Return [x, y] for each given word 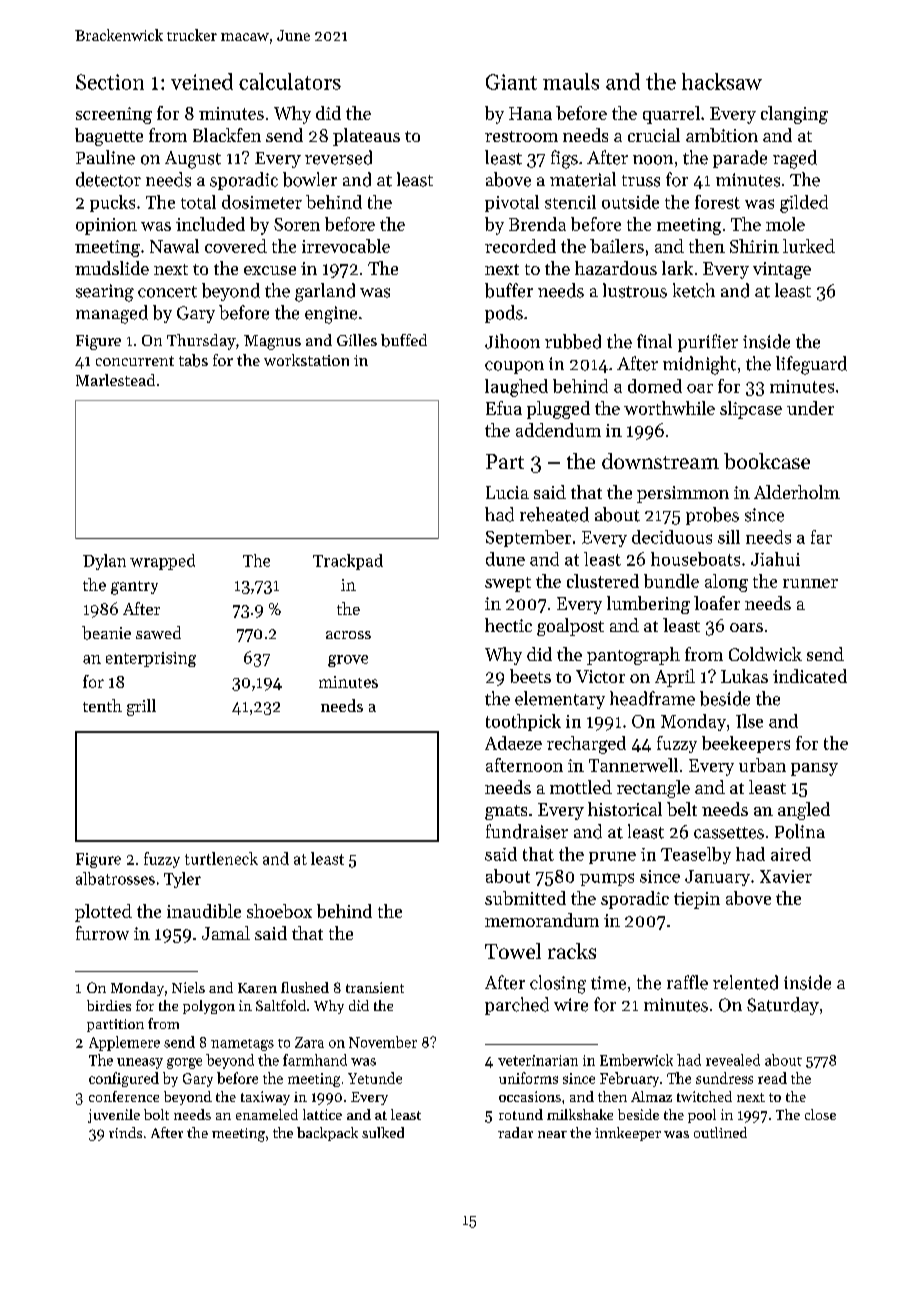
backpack [327, 1134]
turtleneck [221, 858]
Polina [800, 831]
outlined [720, 1132]
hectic [508, 625]
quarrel [671, 115]
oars [746, 627]
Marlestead [115, 380]
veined [202, 81]
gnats [506, 812]
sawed [158, 632]
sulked [383, 1132]
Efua [504, 408]
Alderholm [797, 492]
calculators [290, 81]
